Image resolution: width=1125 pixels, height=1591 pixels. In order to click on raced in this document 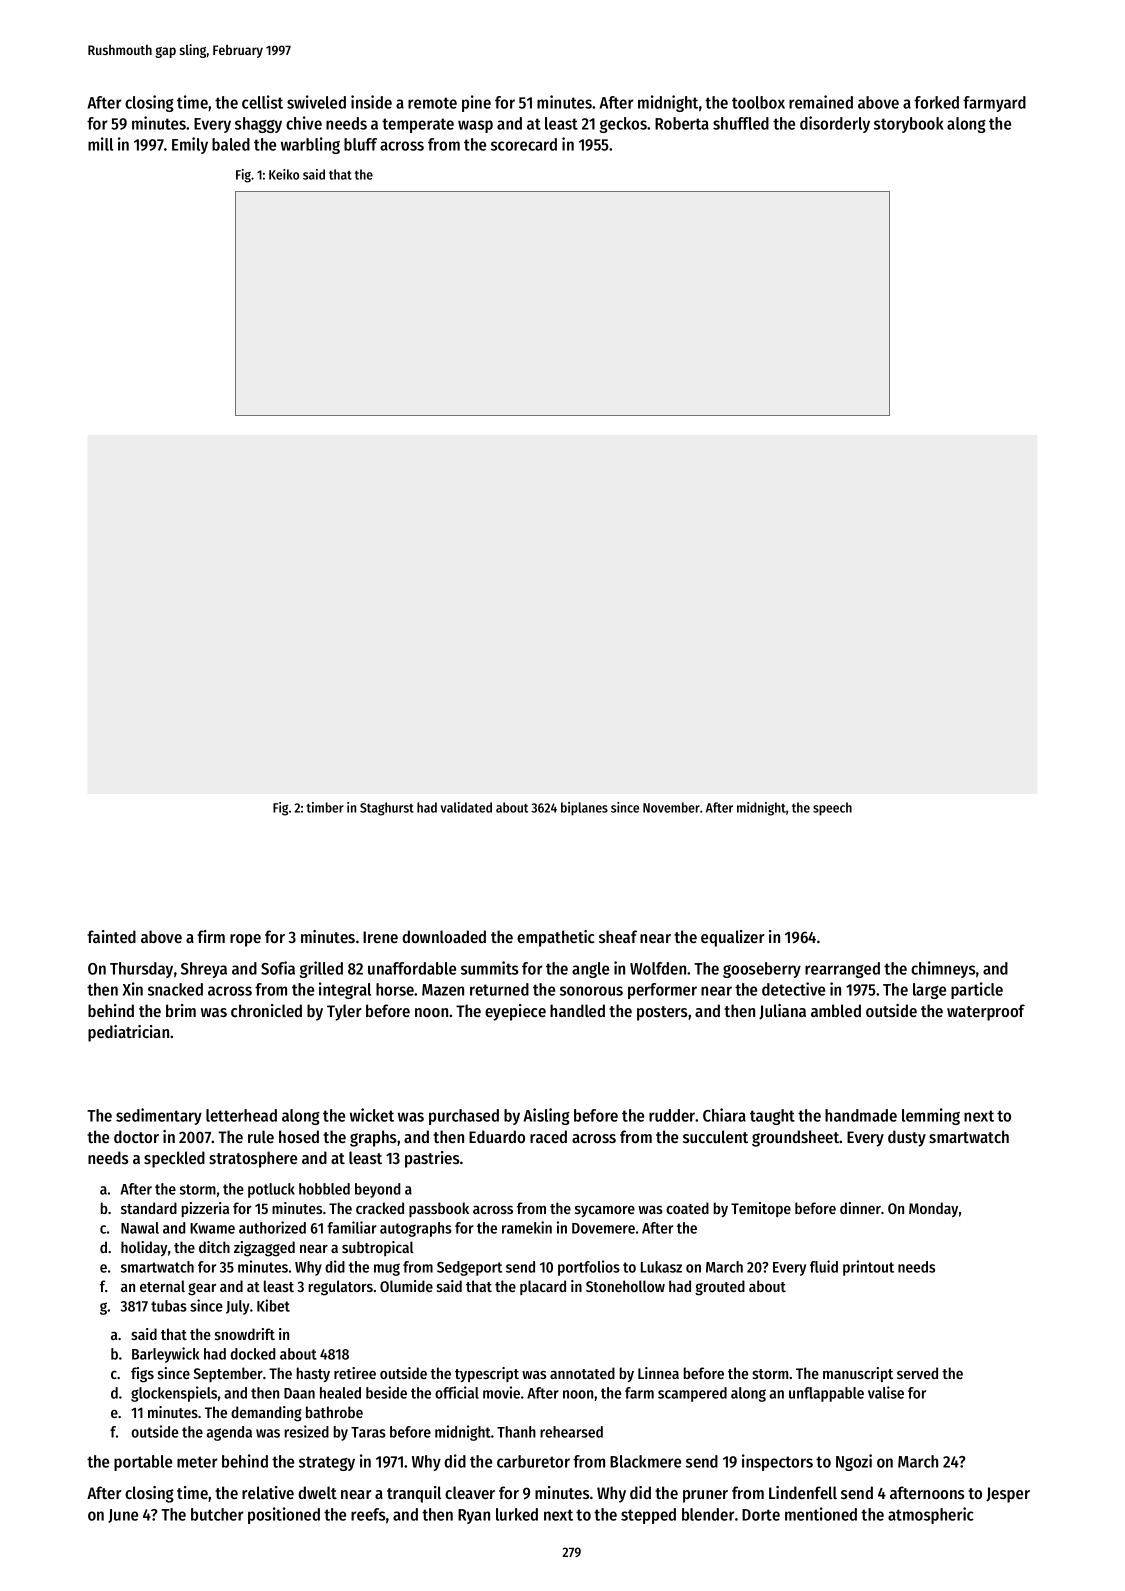, I will do `click(548, 1136)`.
